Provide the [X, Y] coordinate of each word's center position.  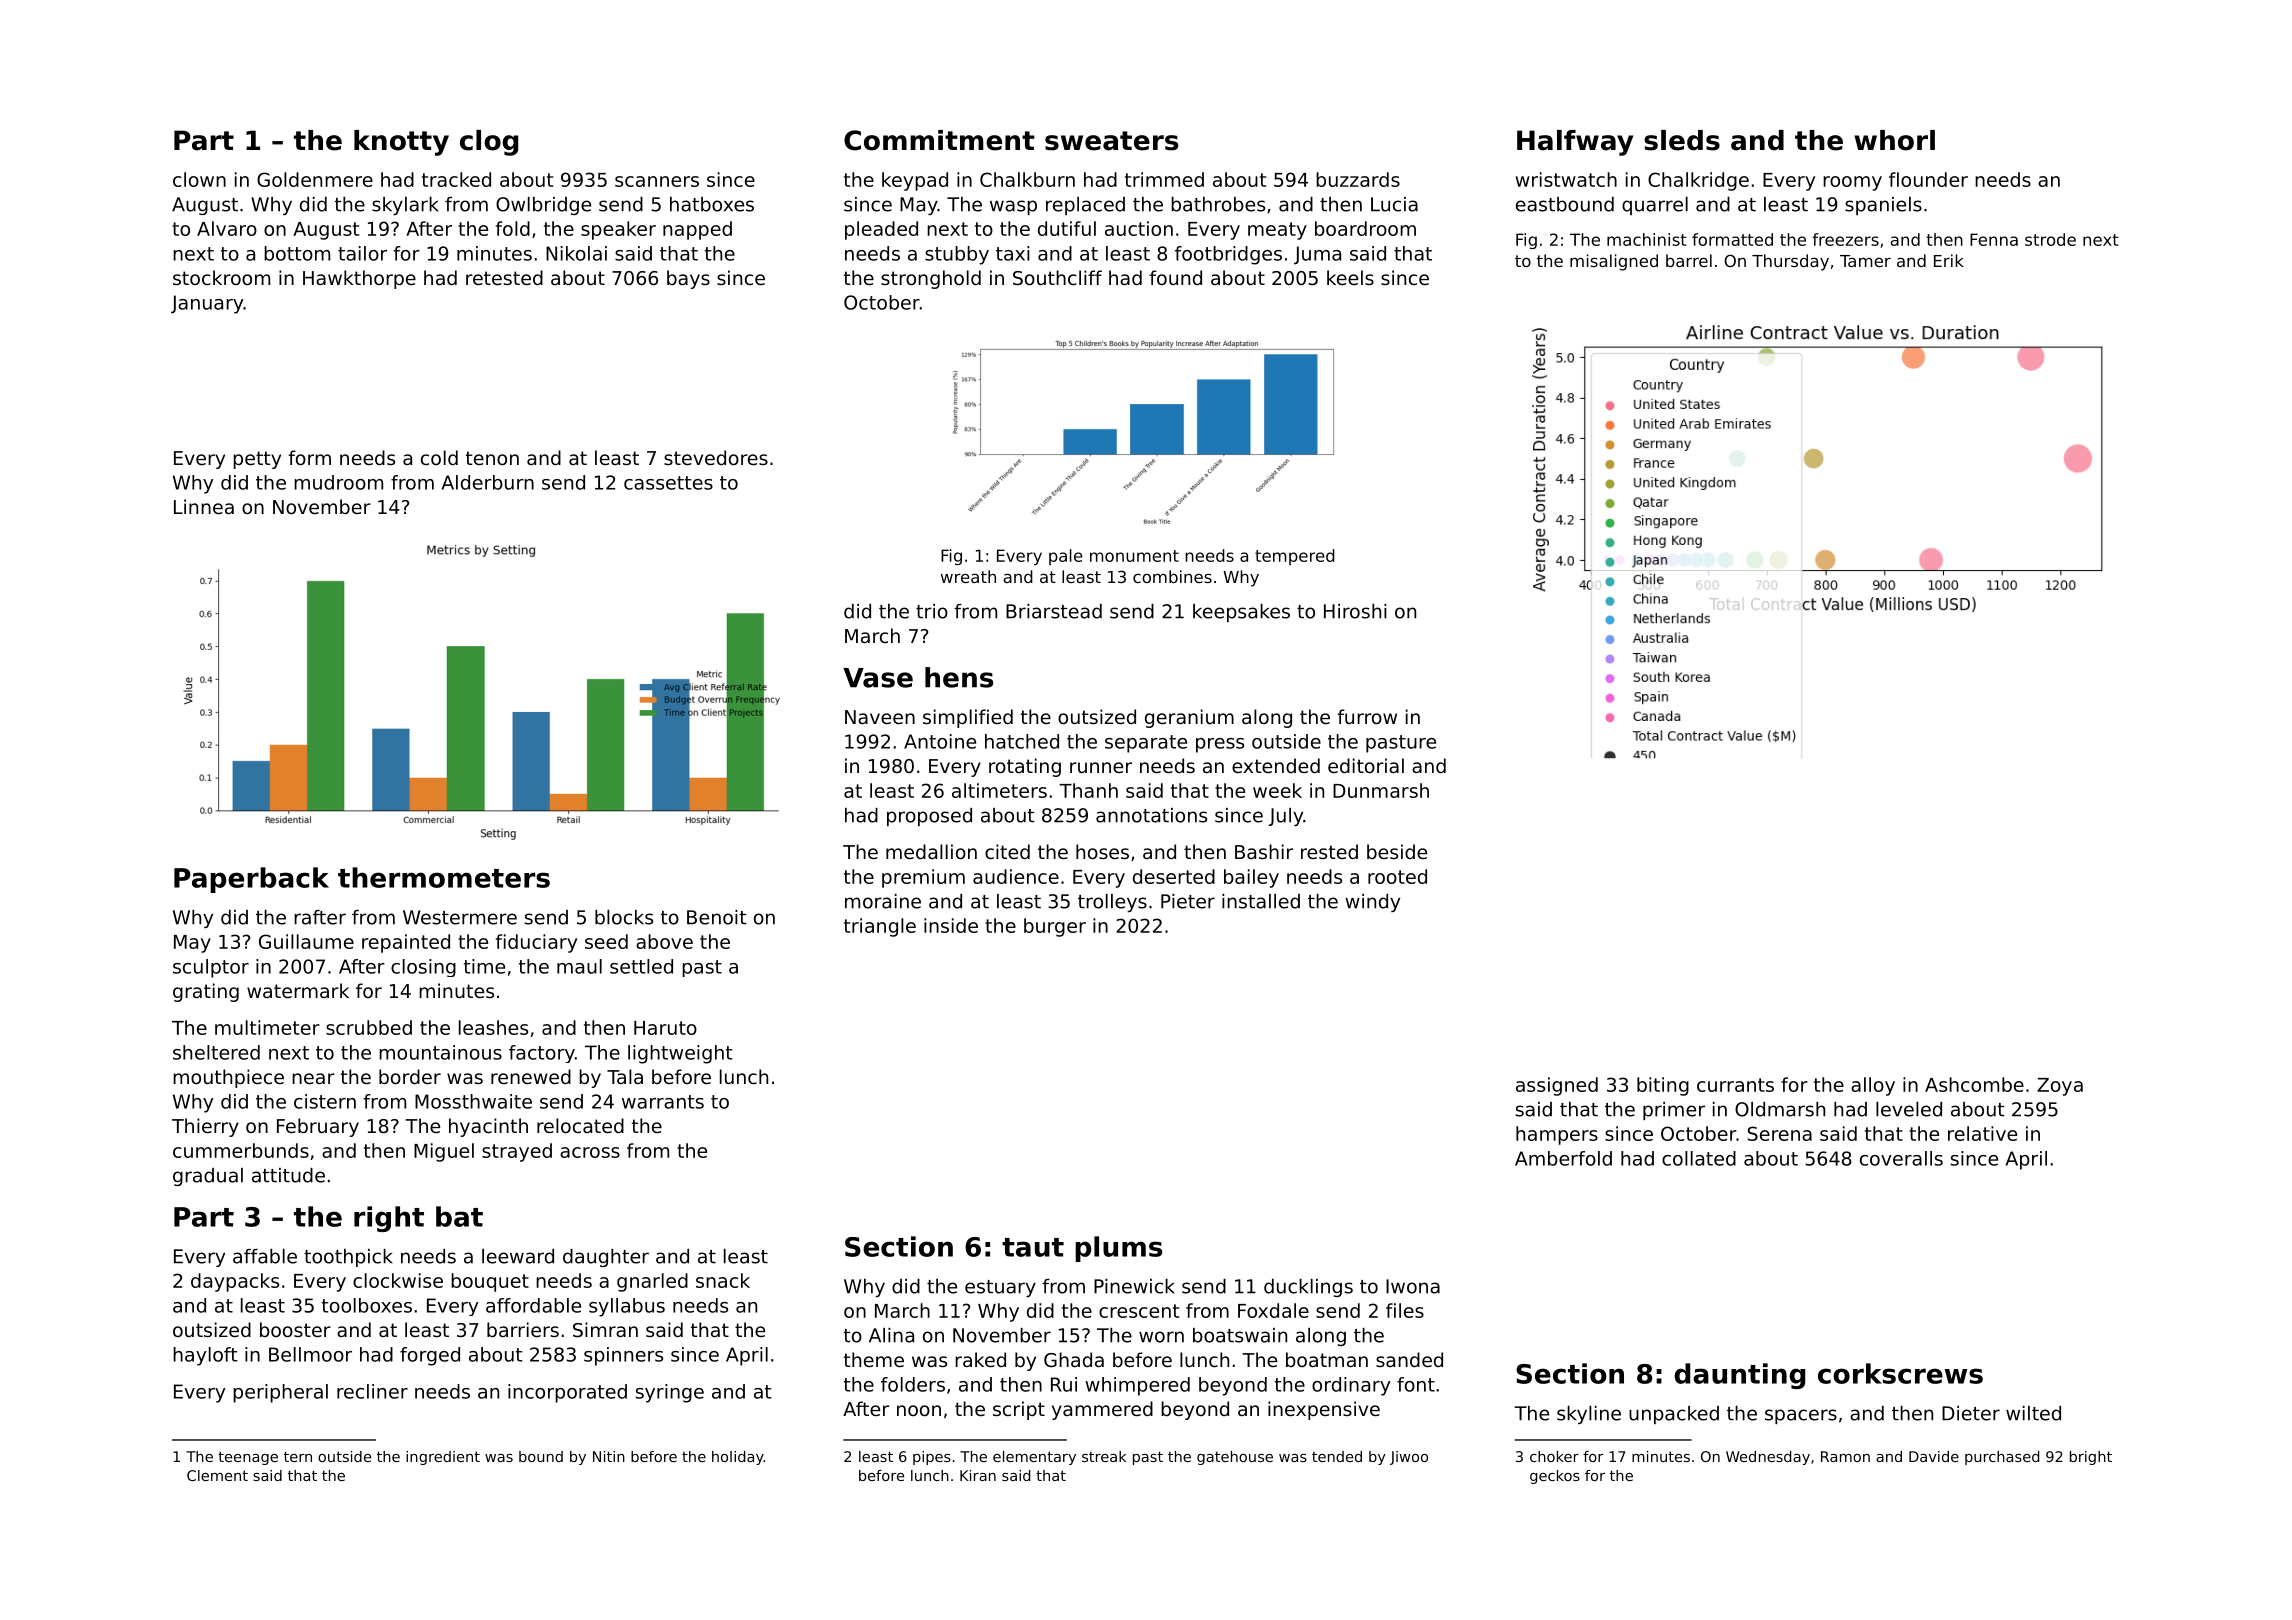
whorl [1894, 140]
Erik [1949, 260]
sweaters [1111, 141]
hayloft [205, 1356]
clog [489, 143]
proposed [929, 817]
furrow [1367, 716]
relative [1982, 1133]
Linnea [204, 506]
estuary [1000, 1288]
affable [265, 1256]
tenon [492, 458]
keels [1350, 277]
